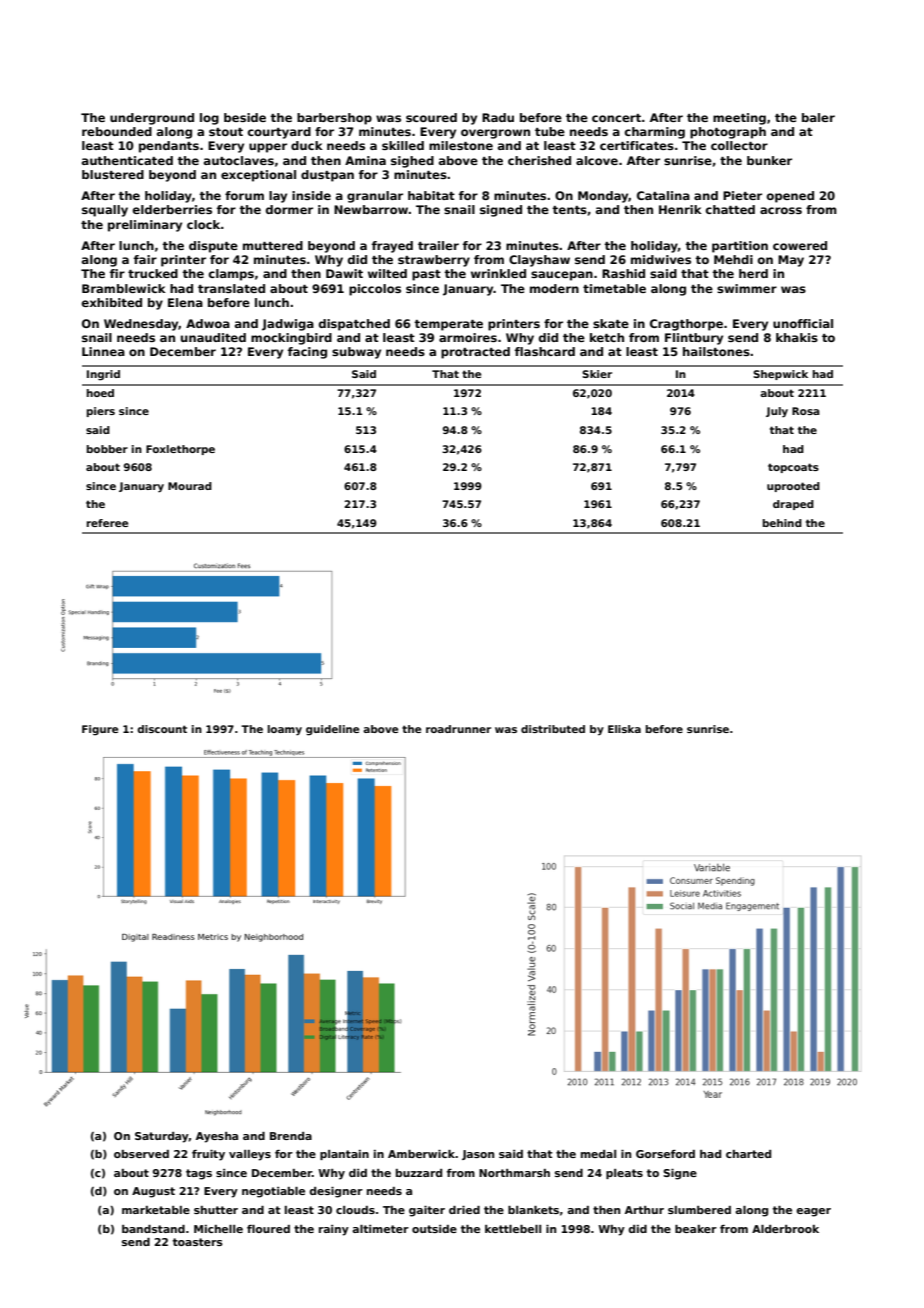  Describe the element at coordinates (803, 323) in the screenshot. I see `unofficial` at that location.
